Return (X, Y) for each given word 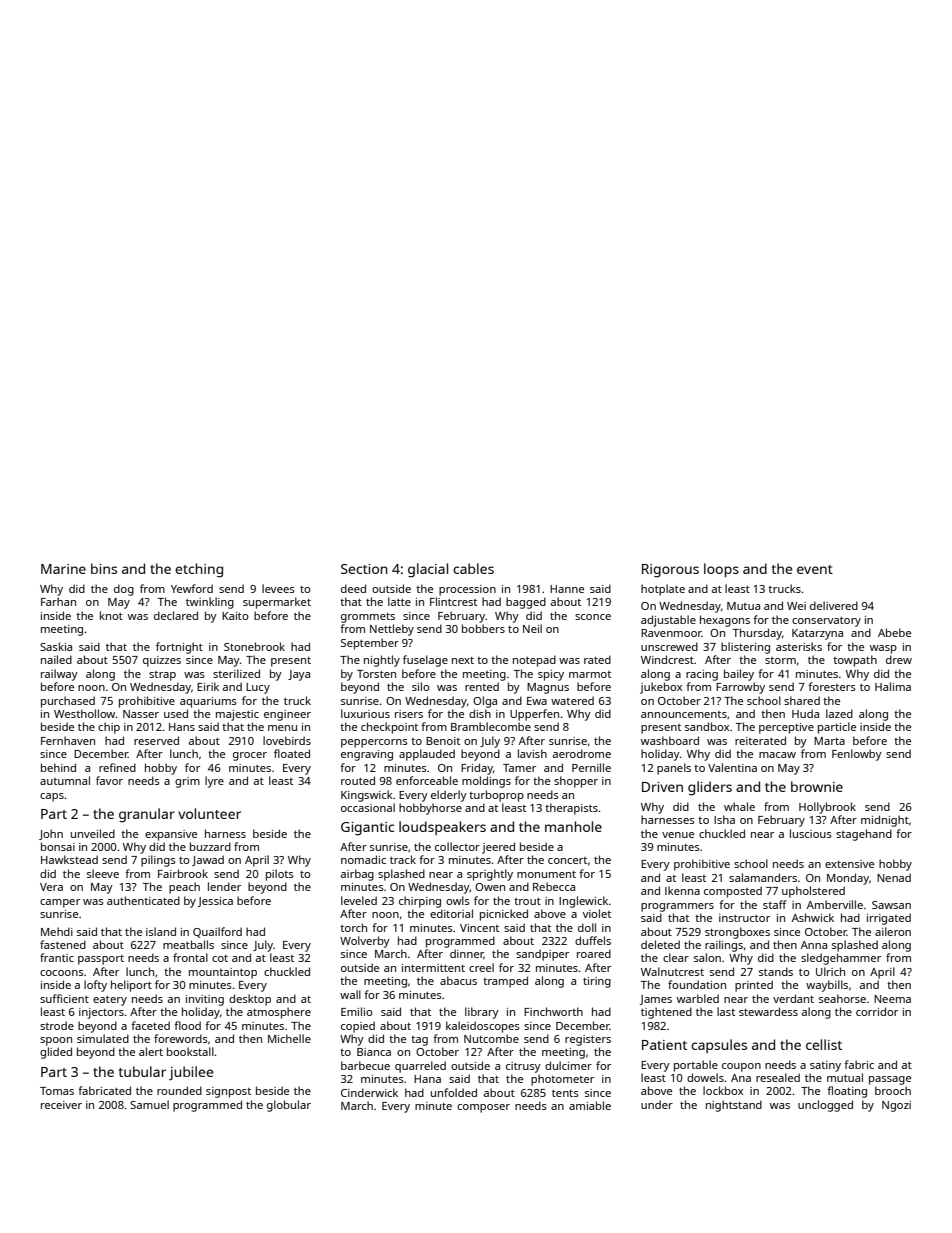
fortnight (179, 648)
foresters (832, 686)
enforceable (427, 780)
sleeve (103, 873)
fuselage (425, 661)
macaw (777, 755)
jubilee (191, 1073)
